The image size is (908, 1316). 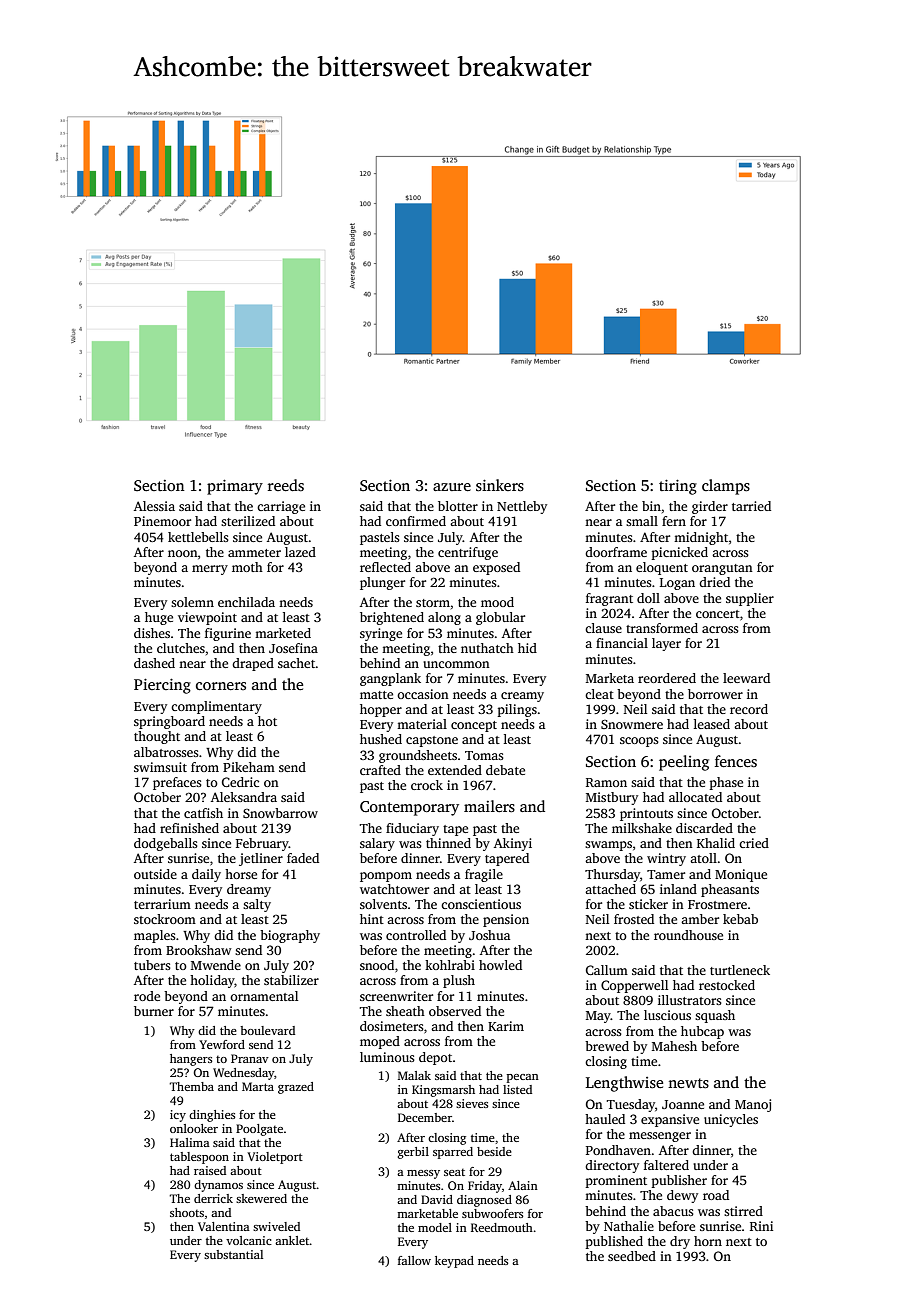 What do you see at coordinates (199, 950) in the screenshot?
I see `Brookshaw` at bounding box center [199, 950].
